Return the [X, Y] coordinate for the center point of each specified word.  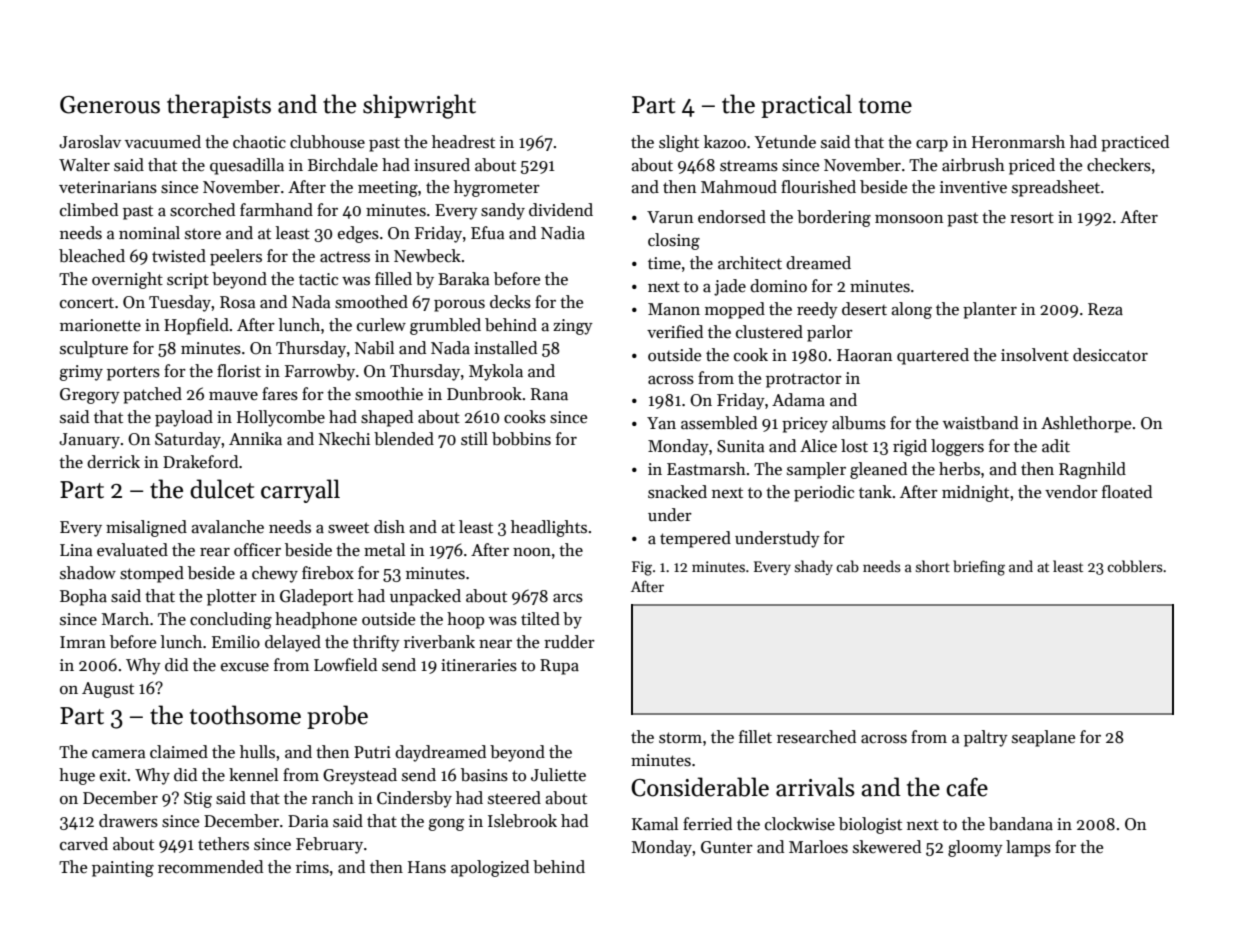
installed [505, 348]
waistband [980, 423]
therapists [219, 106]
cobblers [1135, 566]
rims [312, 867]
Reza [1105, 309]
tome [885, 106]
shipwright [419, 106]
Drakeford [200, 462]
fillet [755, 737]
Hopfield [196, 326]
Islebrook [522, 821]
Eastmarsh [706, 469]
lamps [1028, 848]
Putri [372, 752]
